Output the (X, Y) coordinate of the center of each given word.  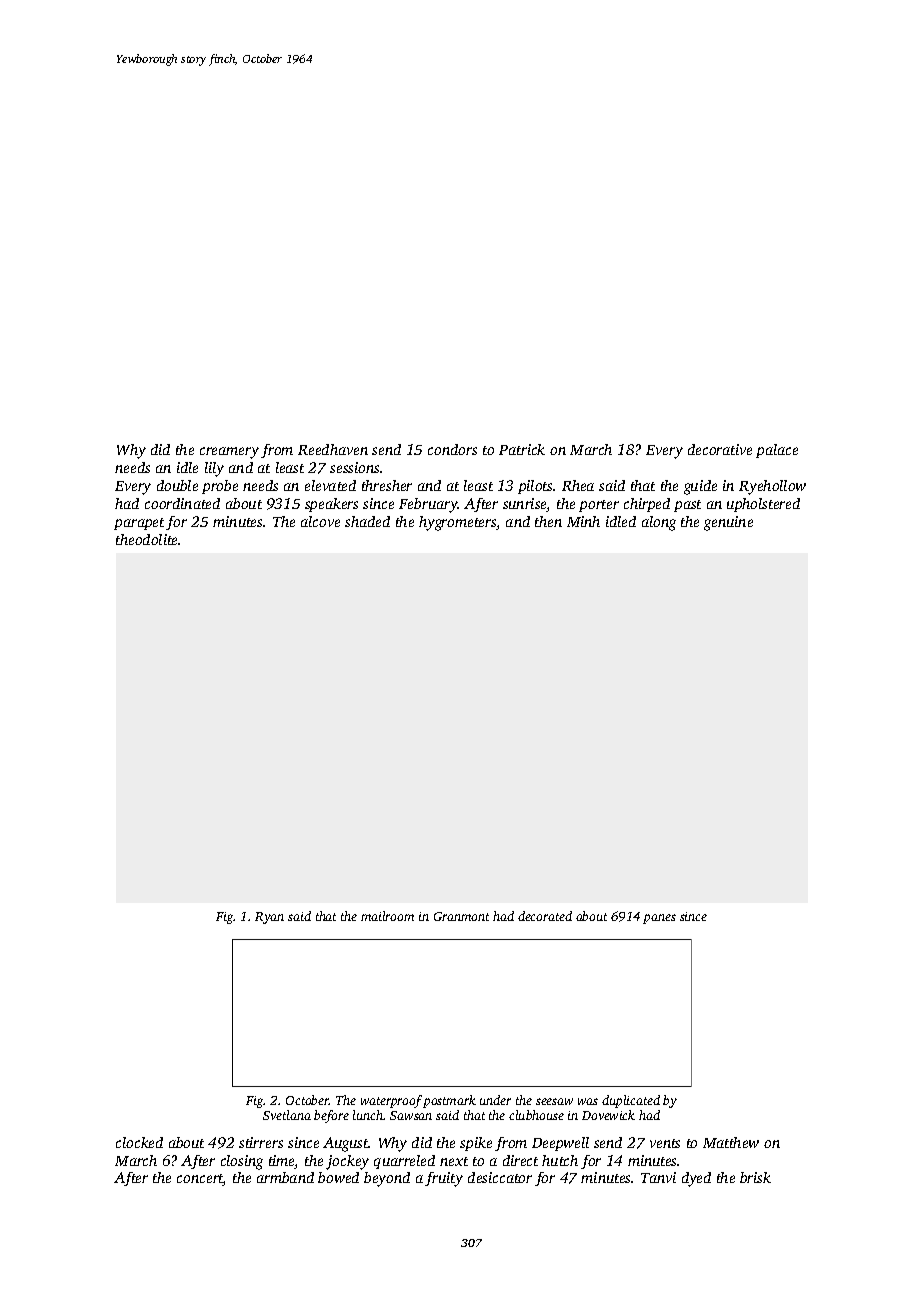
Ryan (269, 918)
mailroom (387, 916)
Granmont (461, 916)
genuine (728, 523)
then (548, 521)
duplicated (631, 1101)
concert (200, 1180)
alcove (320, 521)
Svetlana (287, 1115)
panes (659, 919)
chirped (647, 505)
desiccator (500, 1177)
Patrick (522, 449)
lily (214, 469)
